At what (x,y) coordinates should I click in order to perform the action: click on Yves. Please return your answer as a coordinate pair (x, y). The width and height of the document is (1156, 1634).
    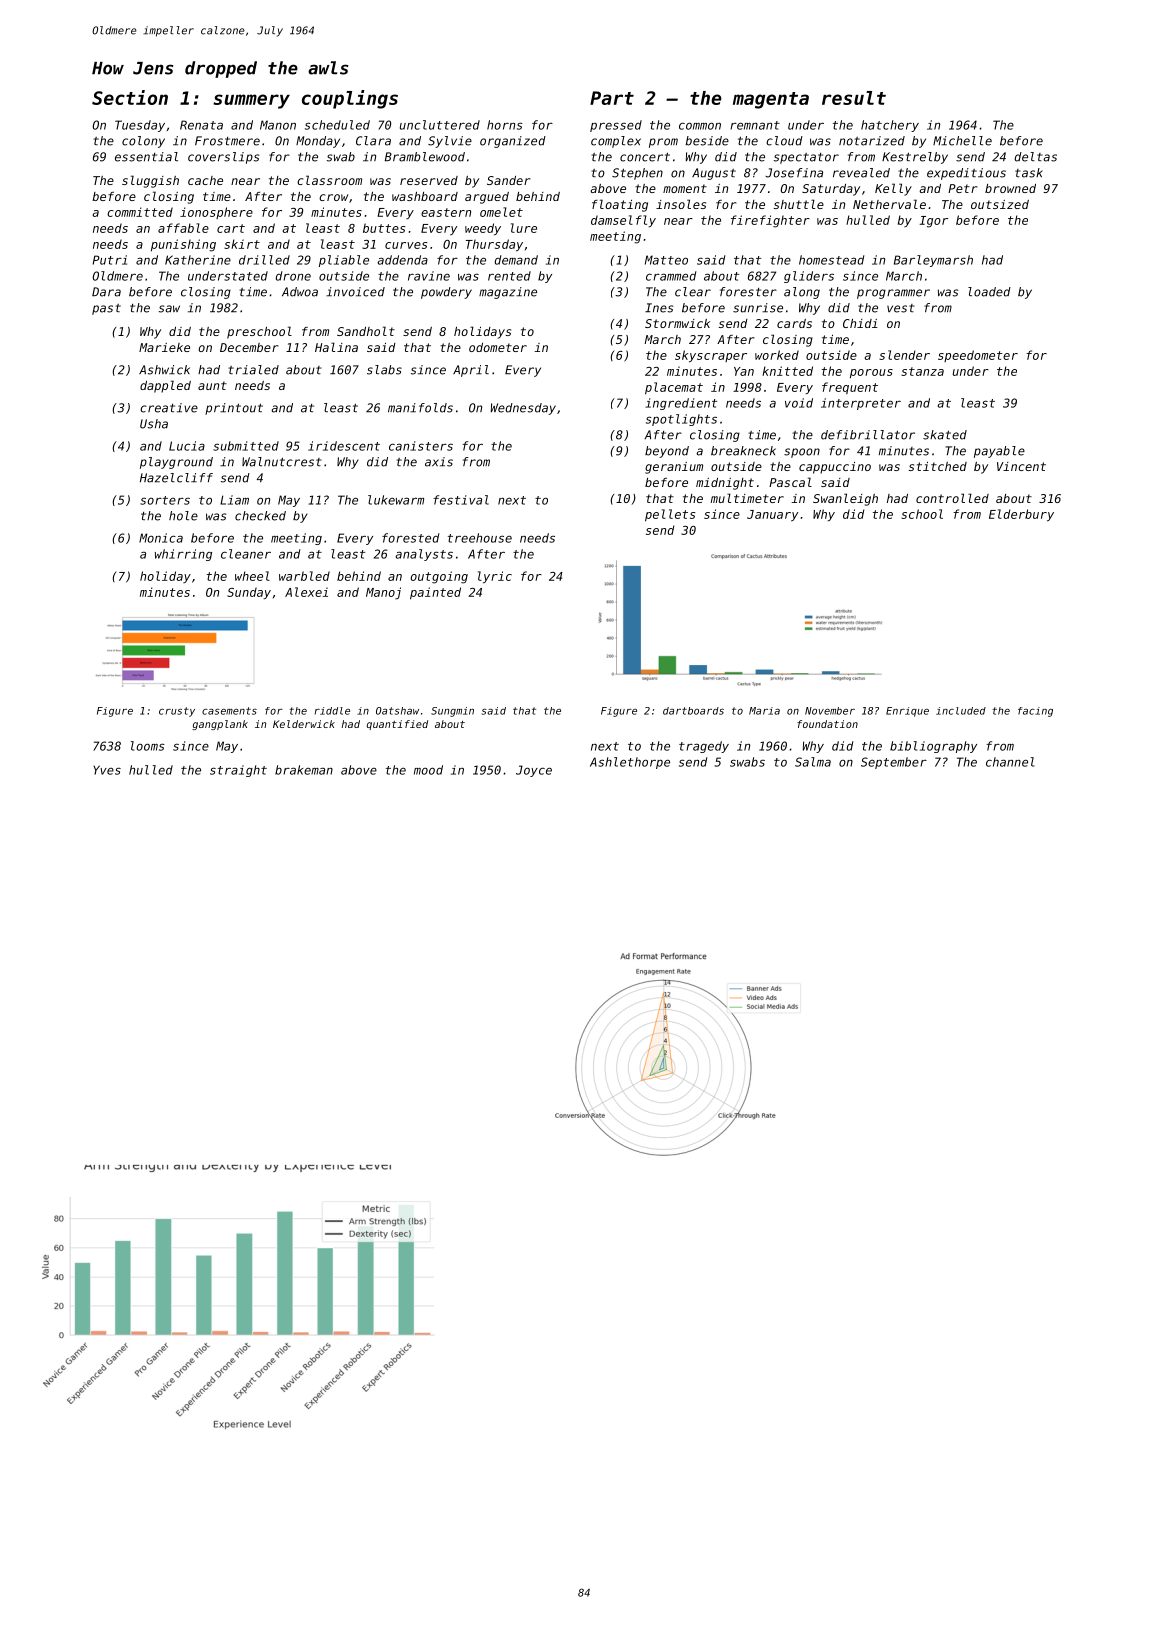
    Looking at the image, I should click on (107, 770).
